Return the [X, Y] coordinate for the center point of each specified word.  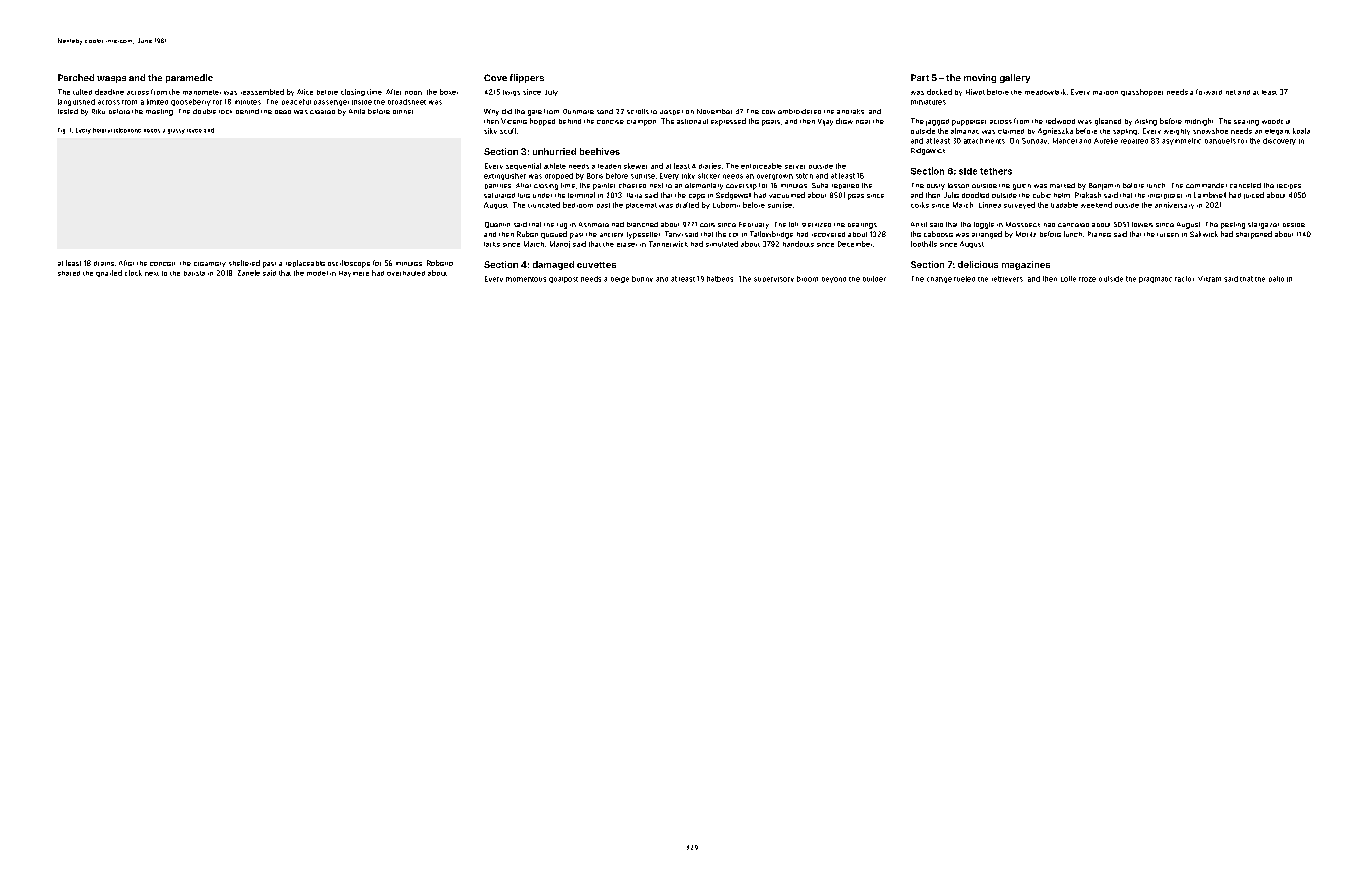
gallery [1015, 78]
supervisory [774, 279]
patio [1276, 279]
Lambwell [1210, 195]
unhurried [554, 151]
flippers [527, 78]
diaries [710, 166]
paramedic [189, 78]
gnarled [109, 273]
